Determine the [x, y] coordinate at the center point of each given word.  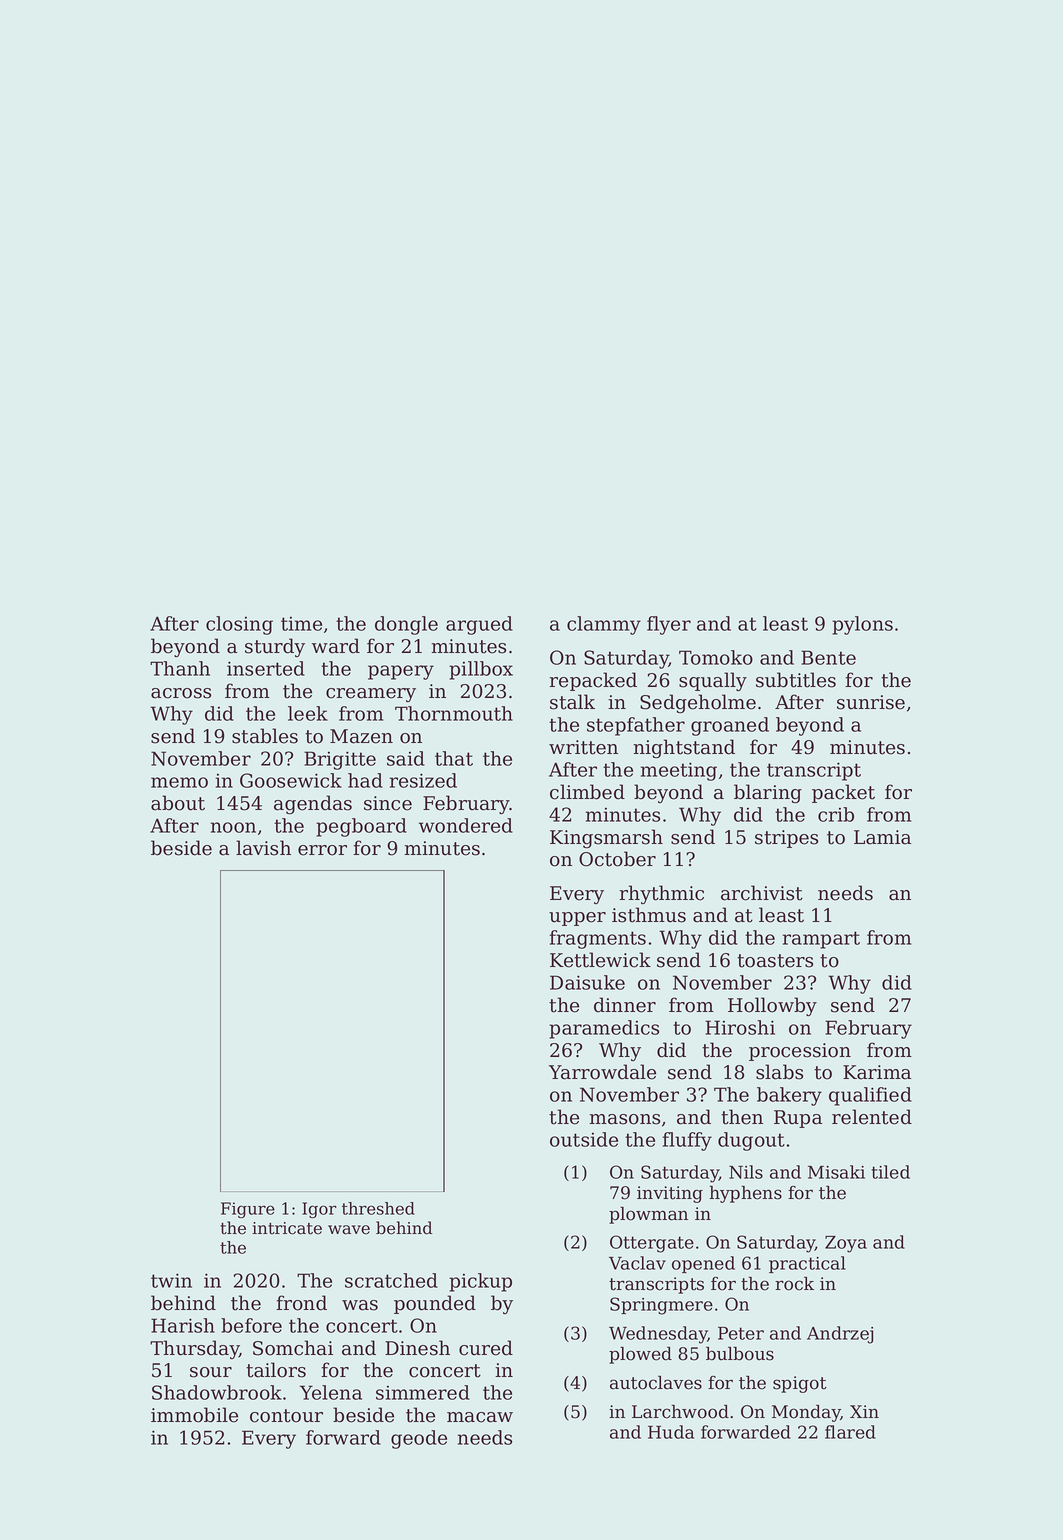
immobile [194, 1415]
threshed [378, 1208]
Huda [671, 1432]
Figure [248, 1210]
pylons [862, 625]
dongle [406, 625]
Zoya [846, 1244]
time [301, 623]
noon [233, 827]
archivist [762, 893]
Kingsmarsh [606, 839]
